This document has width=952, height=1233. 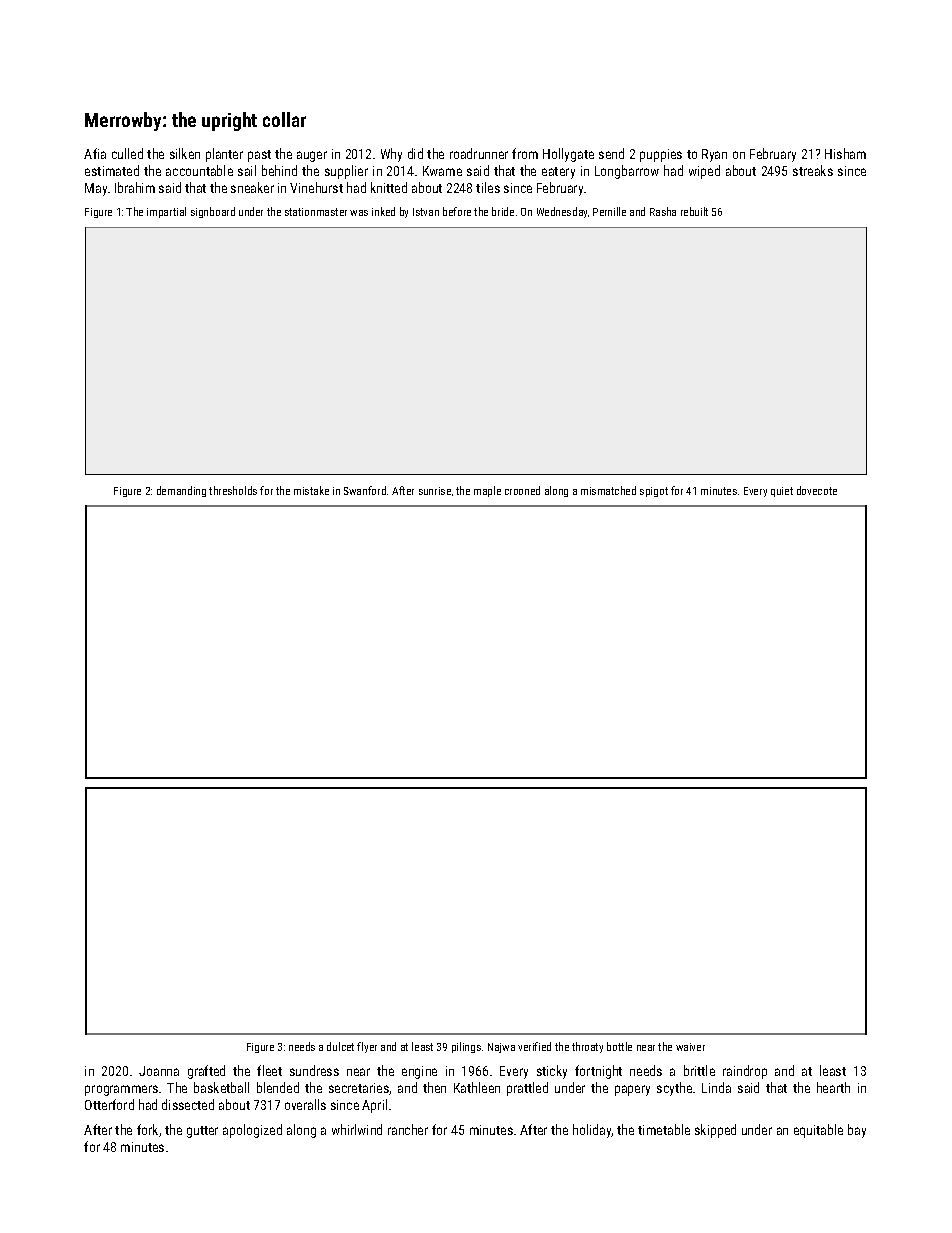 What do you see at coordinates (690, 1047) in the document?
I see `waiver` at bounding box center [690, 1047].
